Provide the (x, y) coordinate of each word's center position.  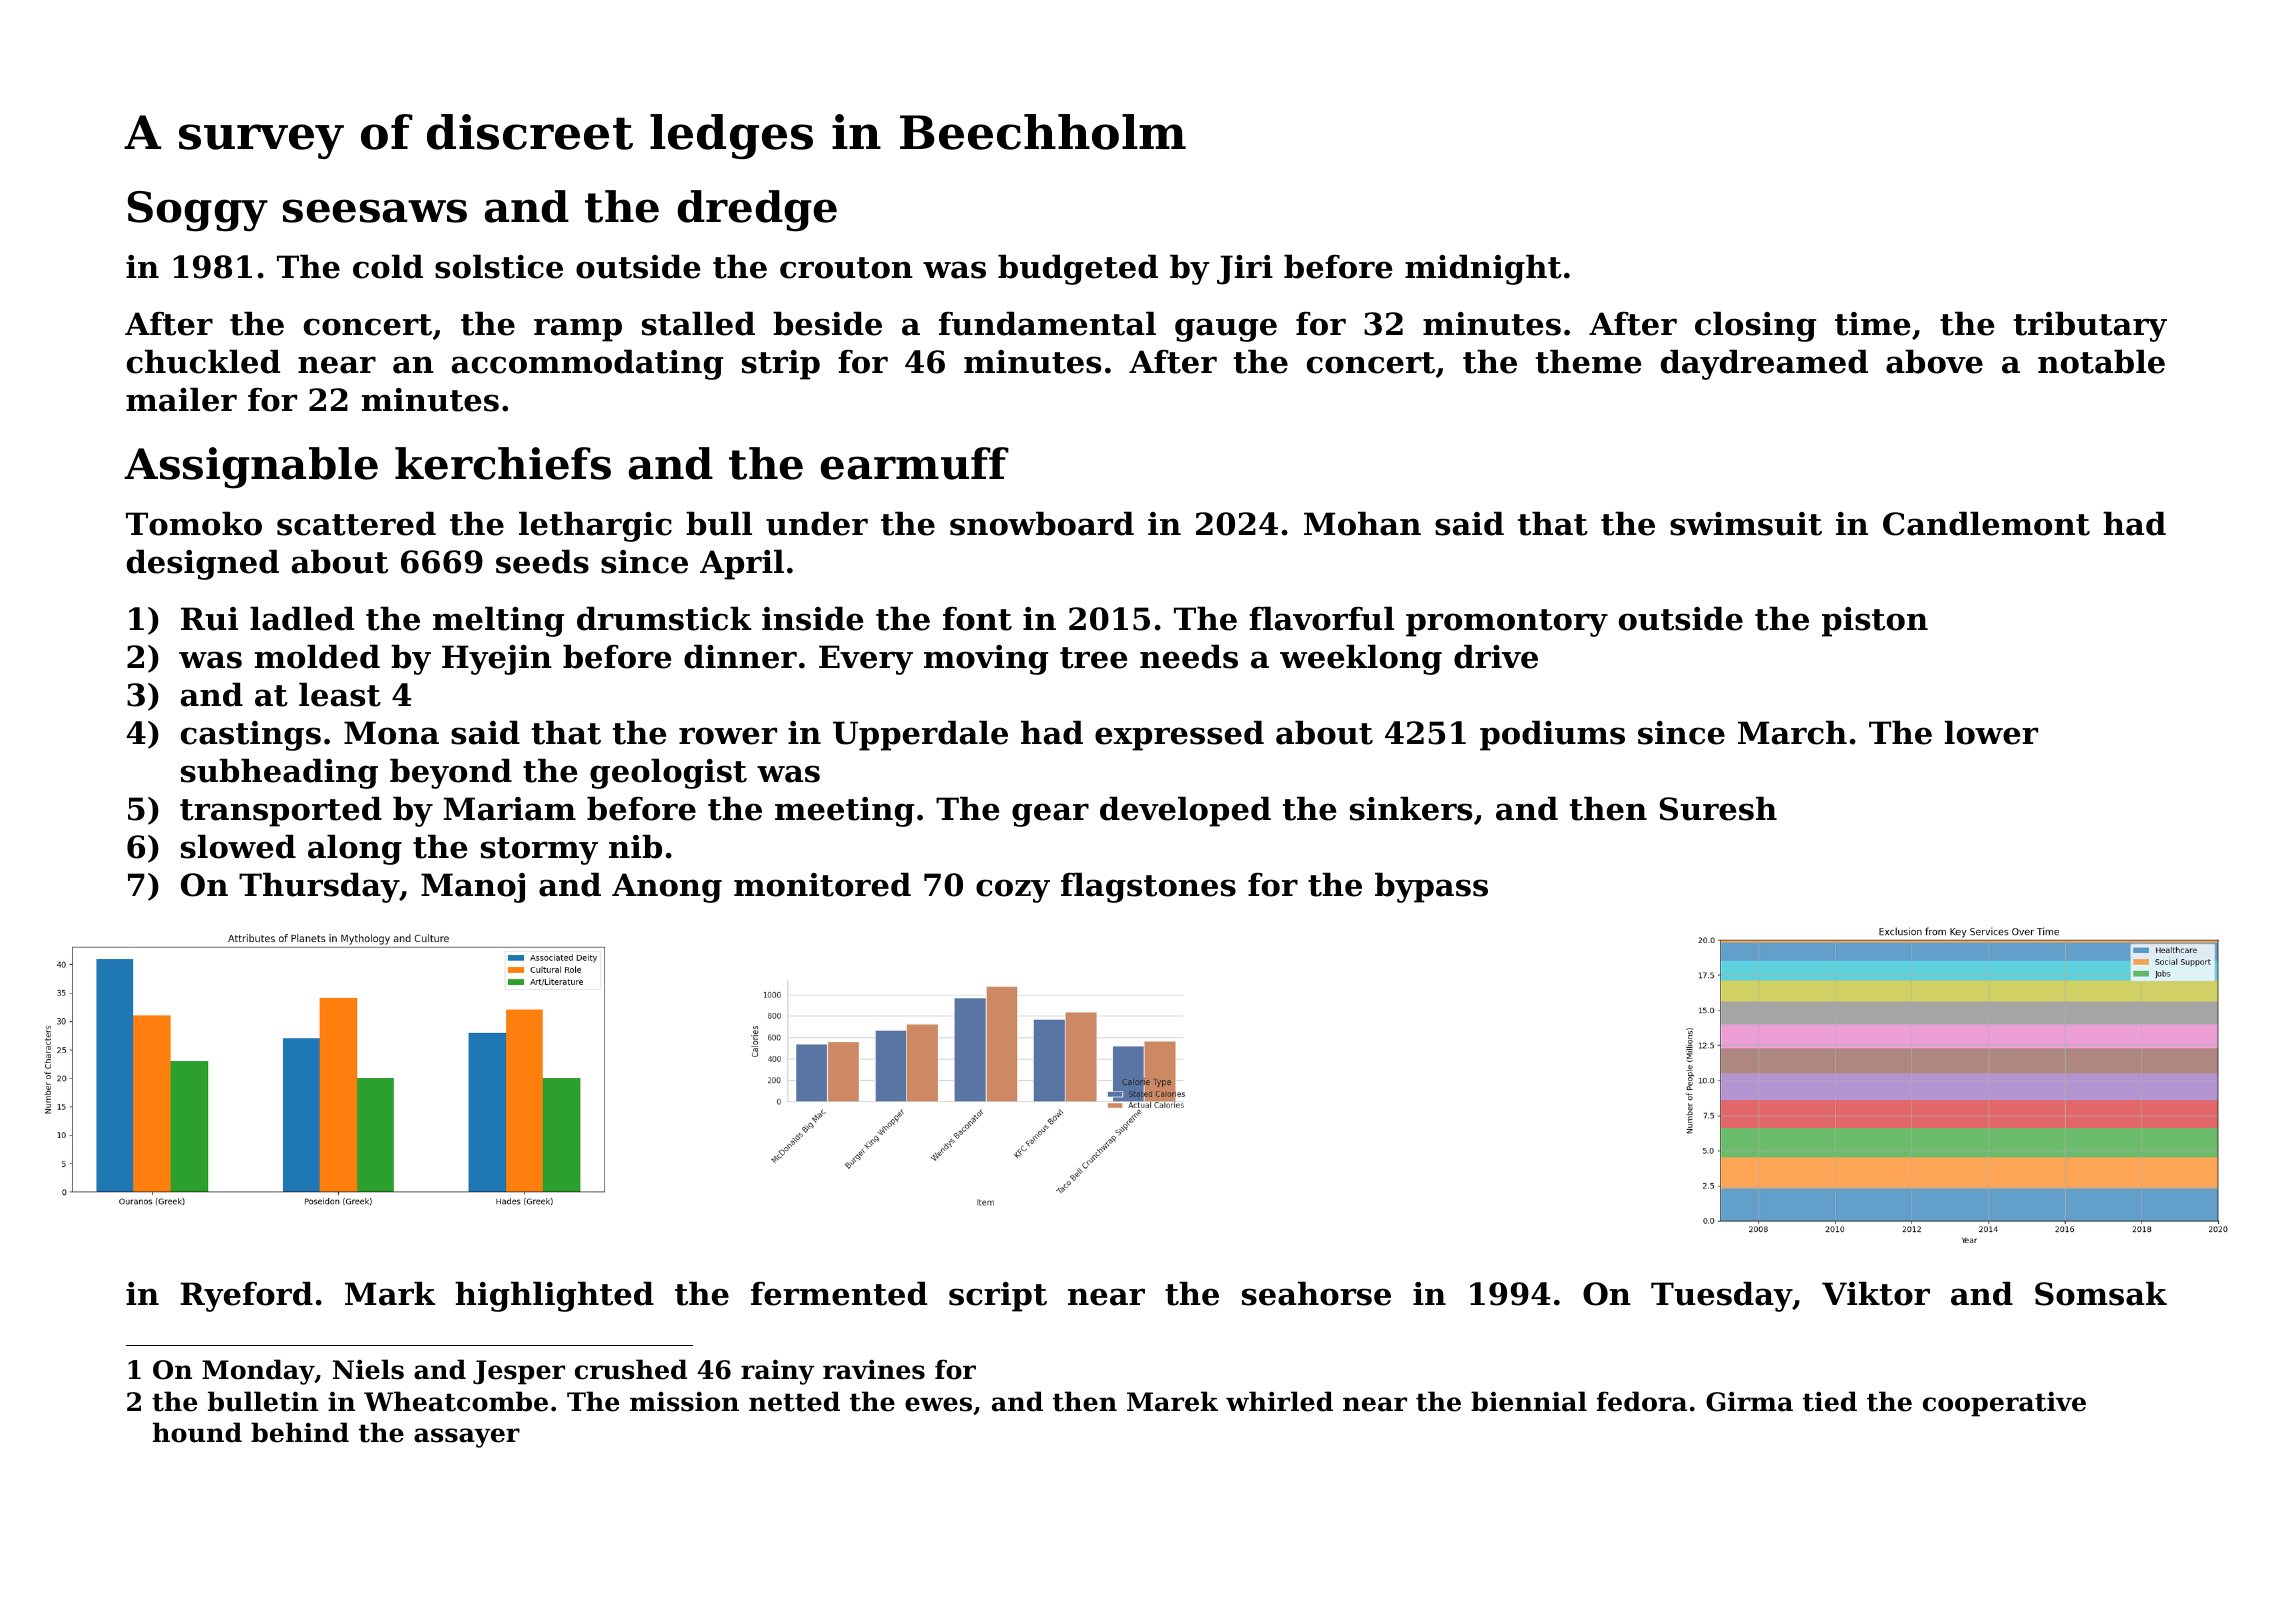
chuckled (203, 361)
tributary (2090, 326)
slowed (238, 846)
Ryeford (246, 1296)
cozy (1013, 891)
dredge (757, 211)
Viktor (1876, 1293)
